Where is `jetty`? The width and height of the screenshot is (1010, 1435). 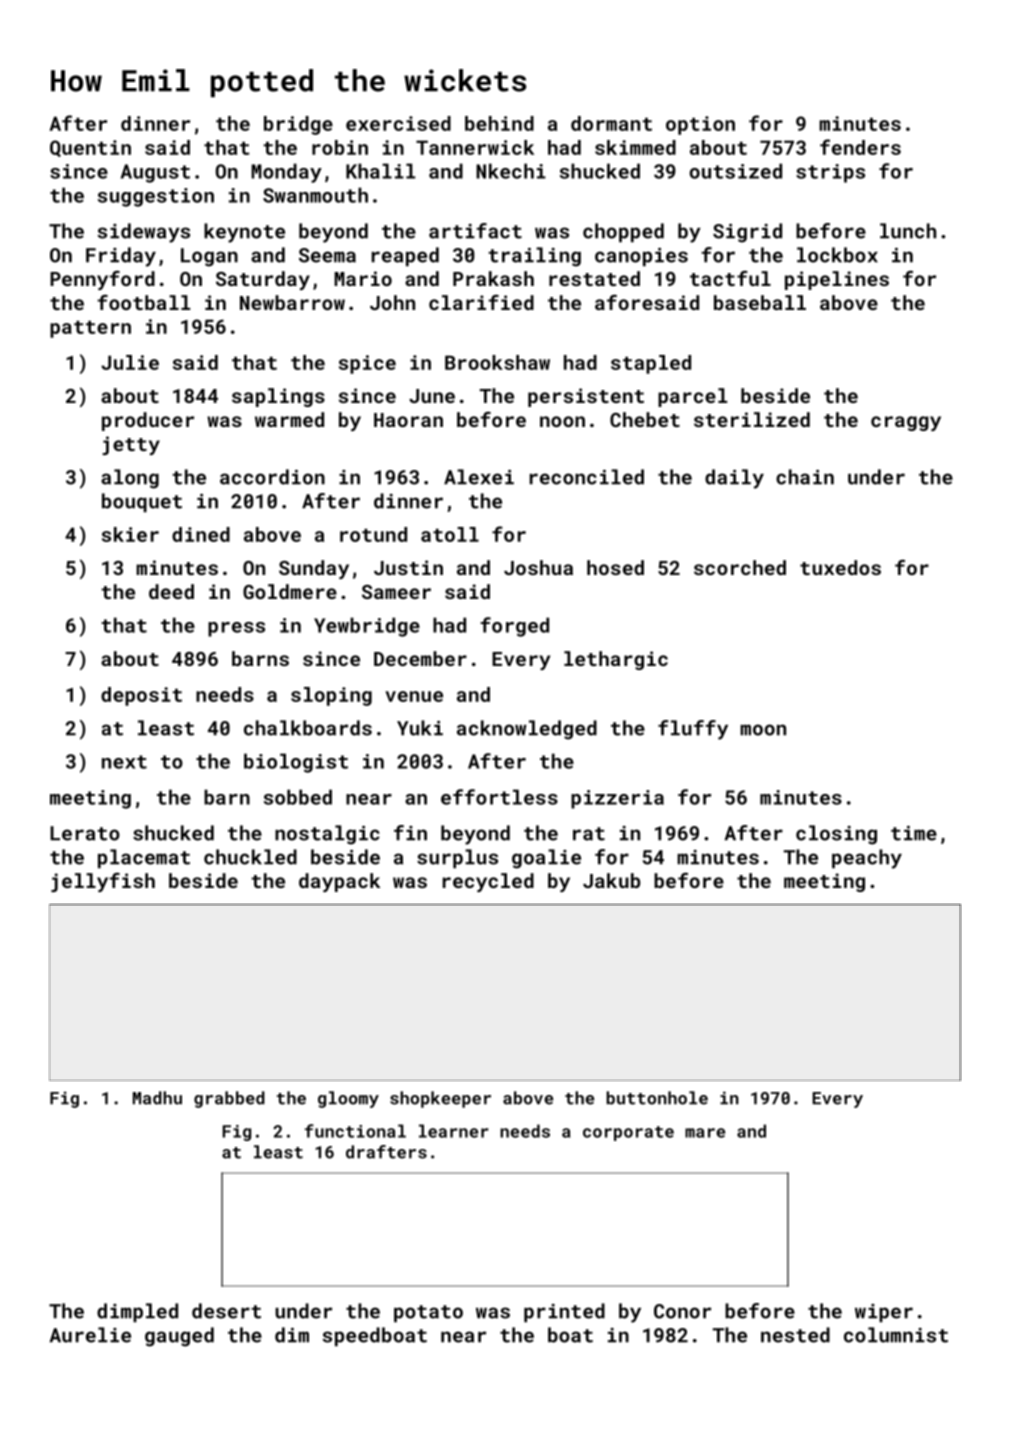 jetty is located at coordinates (131, 445).
